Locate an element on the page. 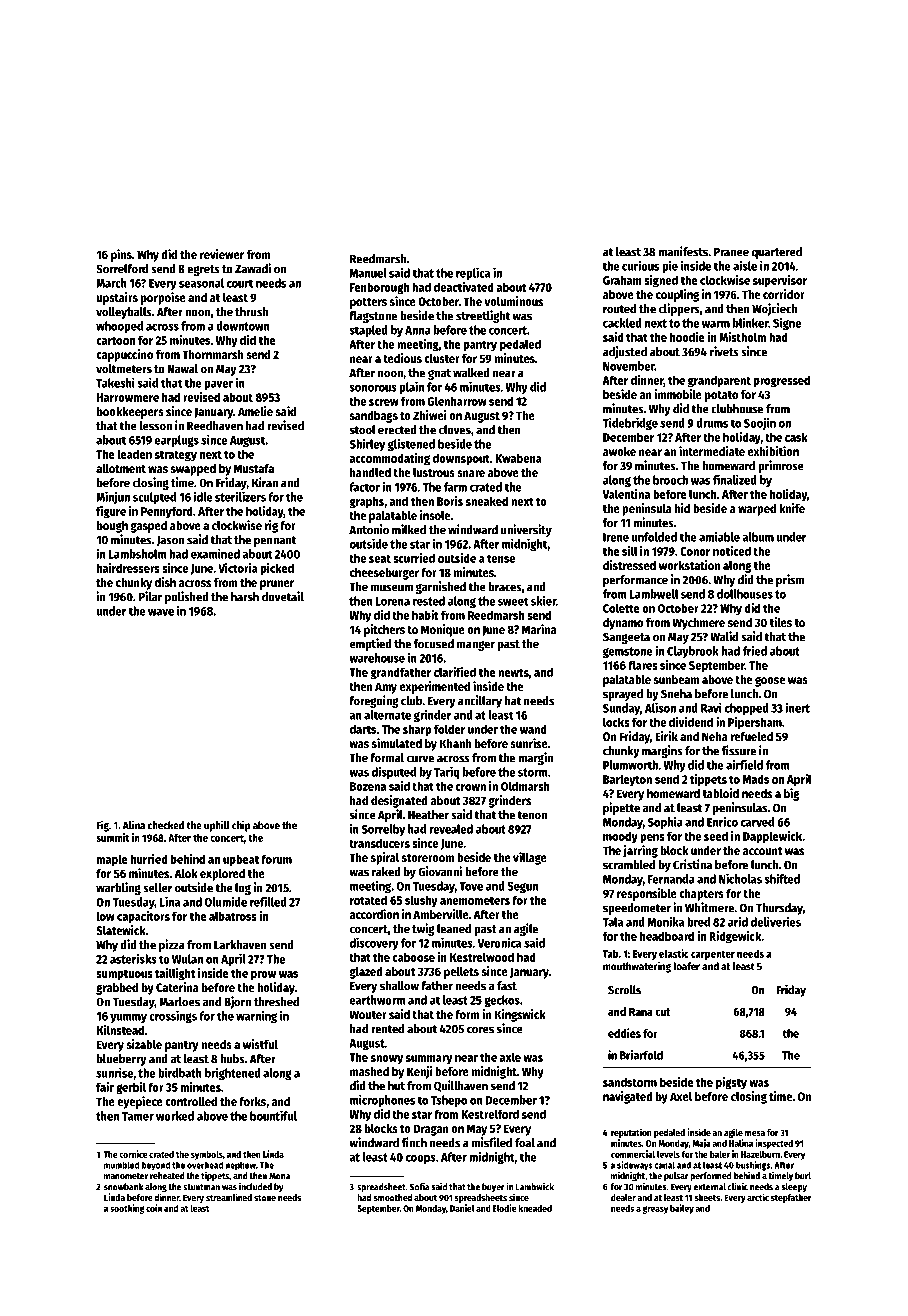 The image size is (908, 1316). walked is located at coordinates (471, 373).
